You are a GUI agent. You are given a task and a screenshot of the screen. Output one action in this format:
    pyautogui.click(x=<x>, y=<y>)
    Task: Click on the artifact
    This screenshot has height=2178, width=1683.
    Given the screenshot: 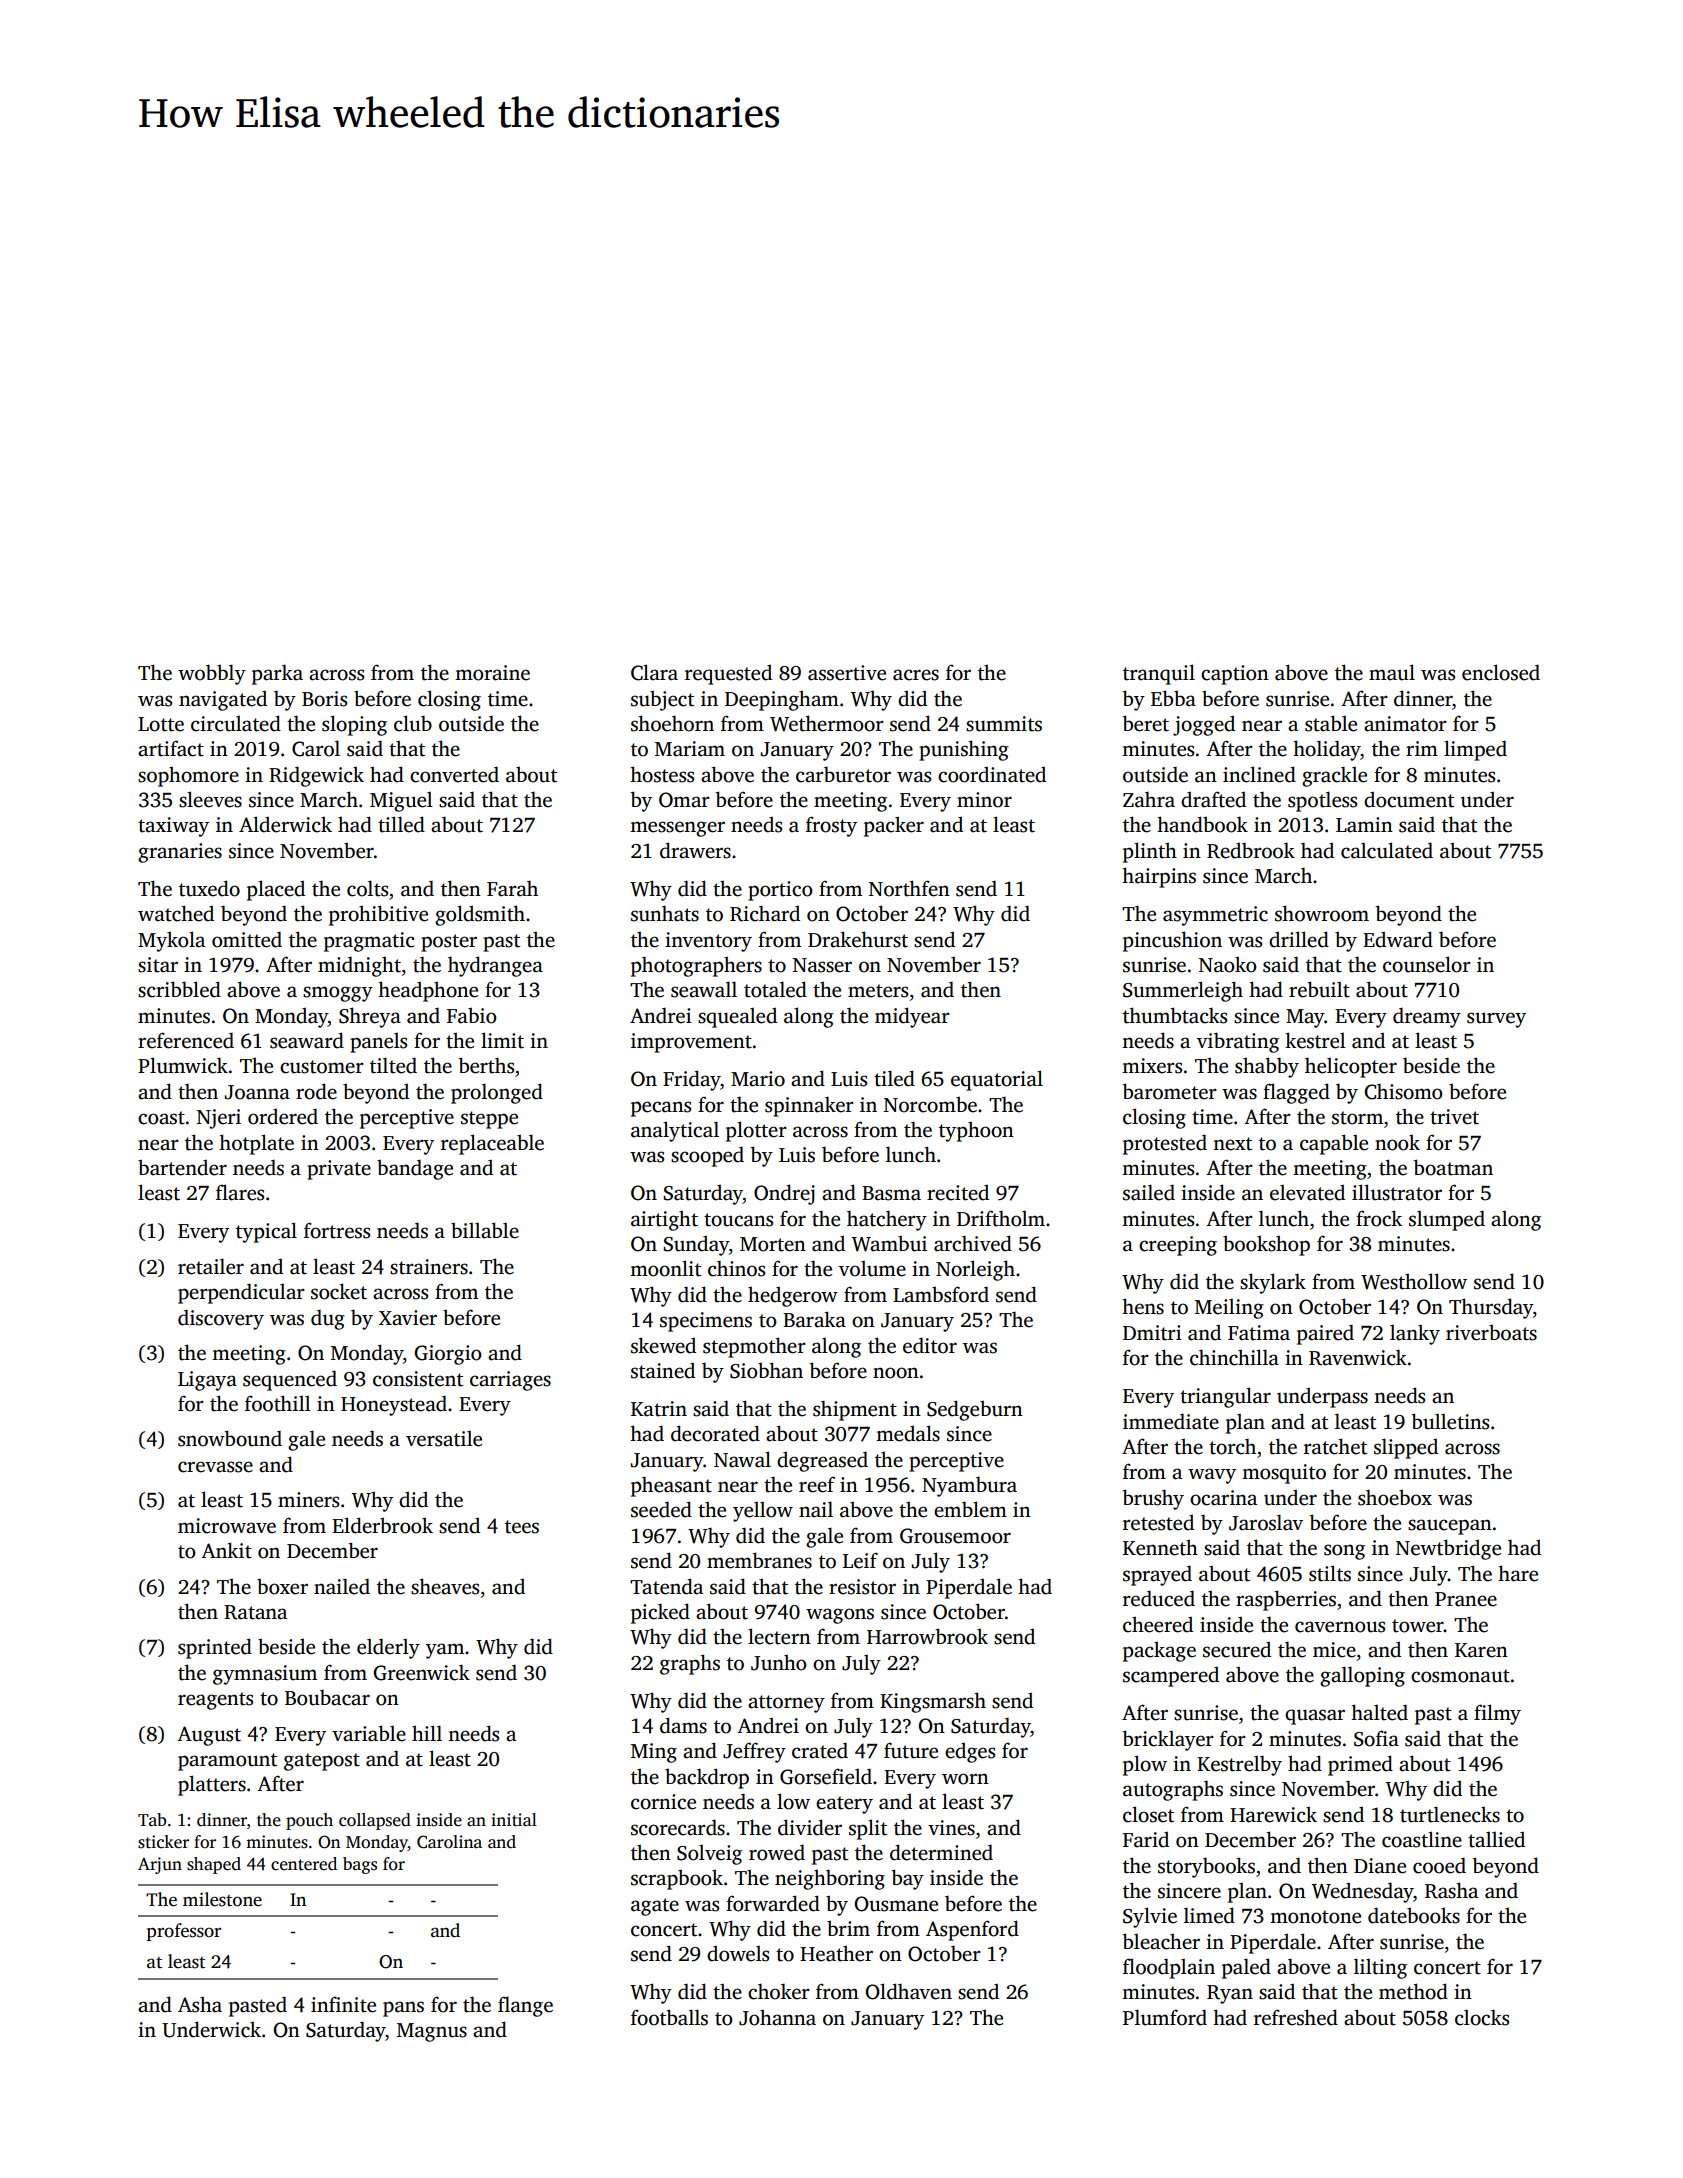 What is the action you would take?
    pyautogui.click(x=171, y=748)
